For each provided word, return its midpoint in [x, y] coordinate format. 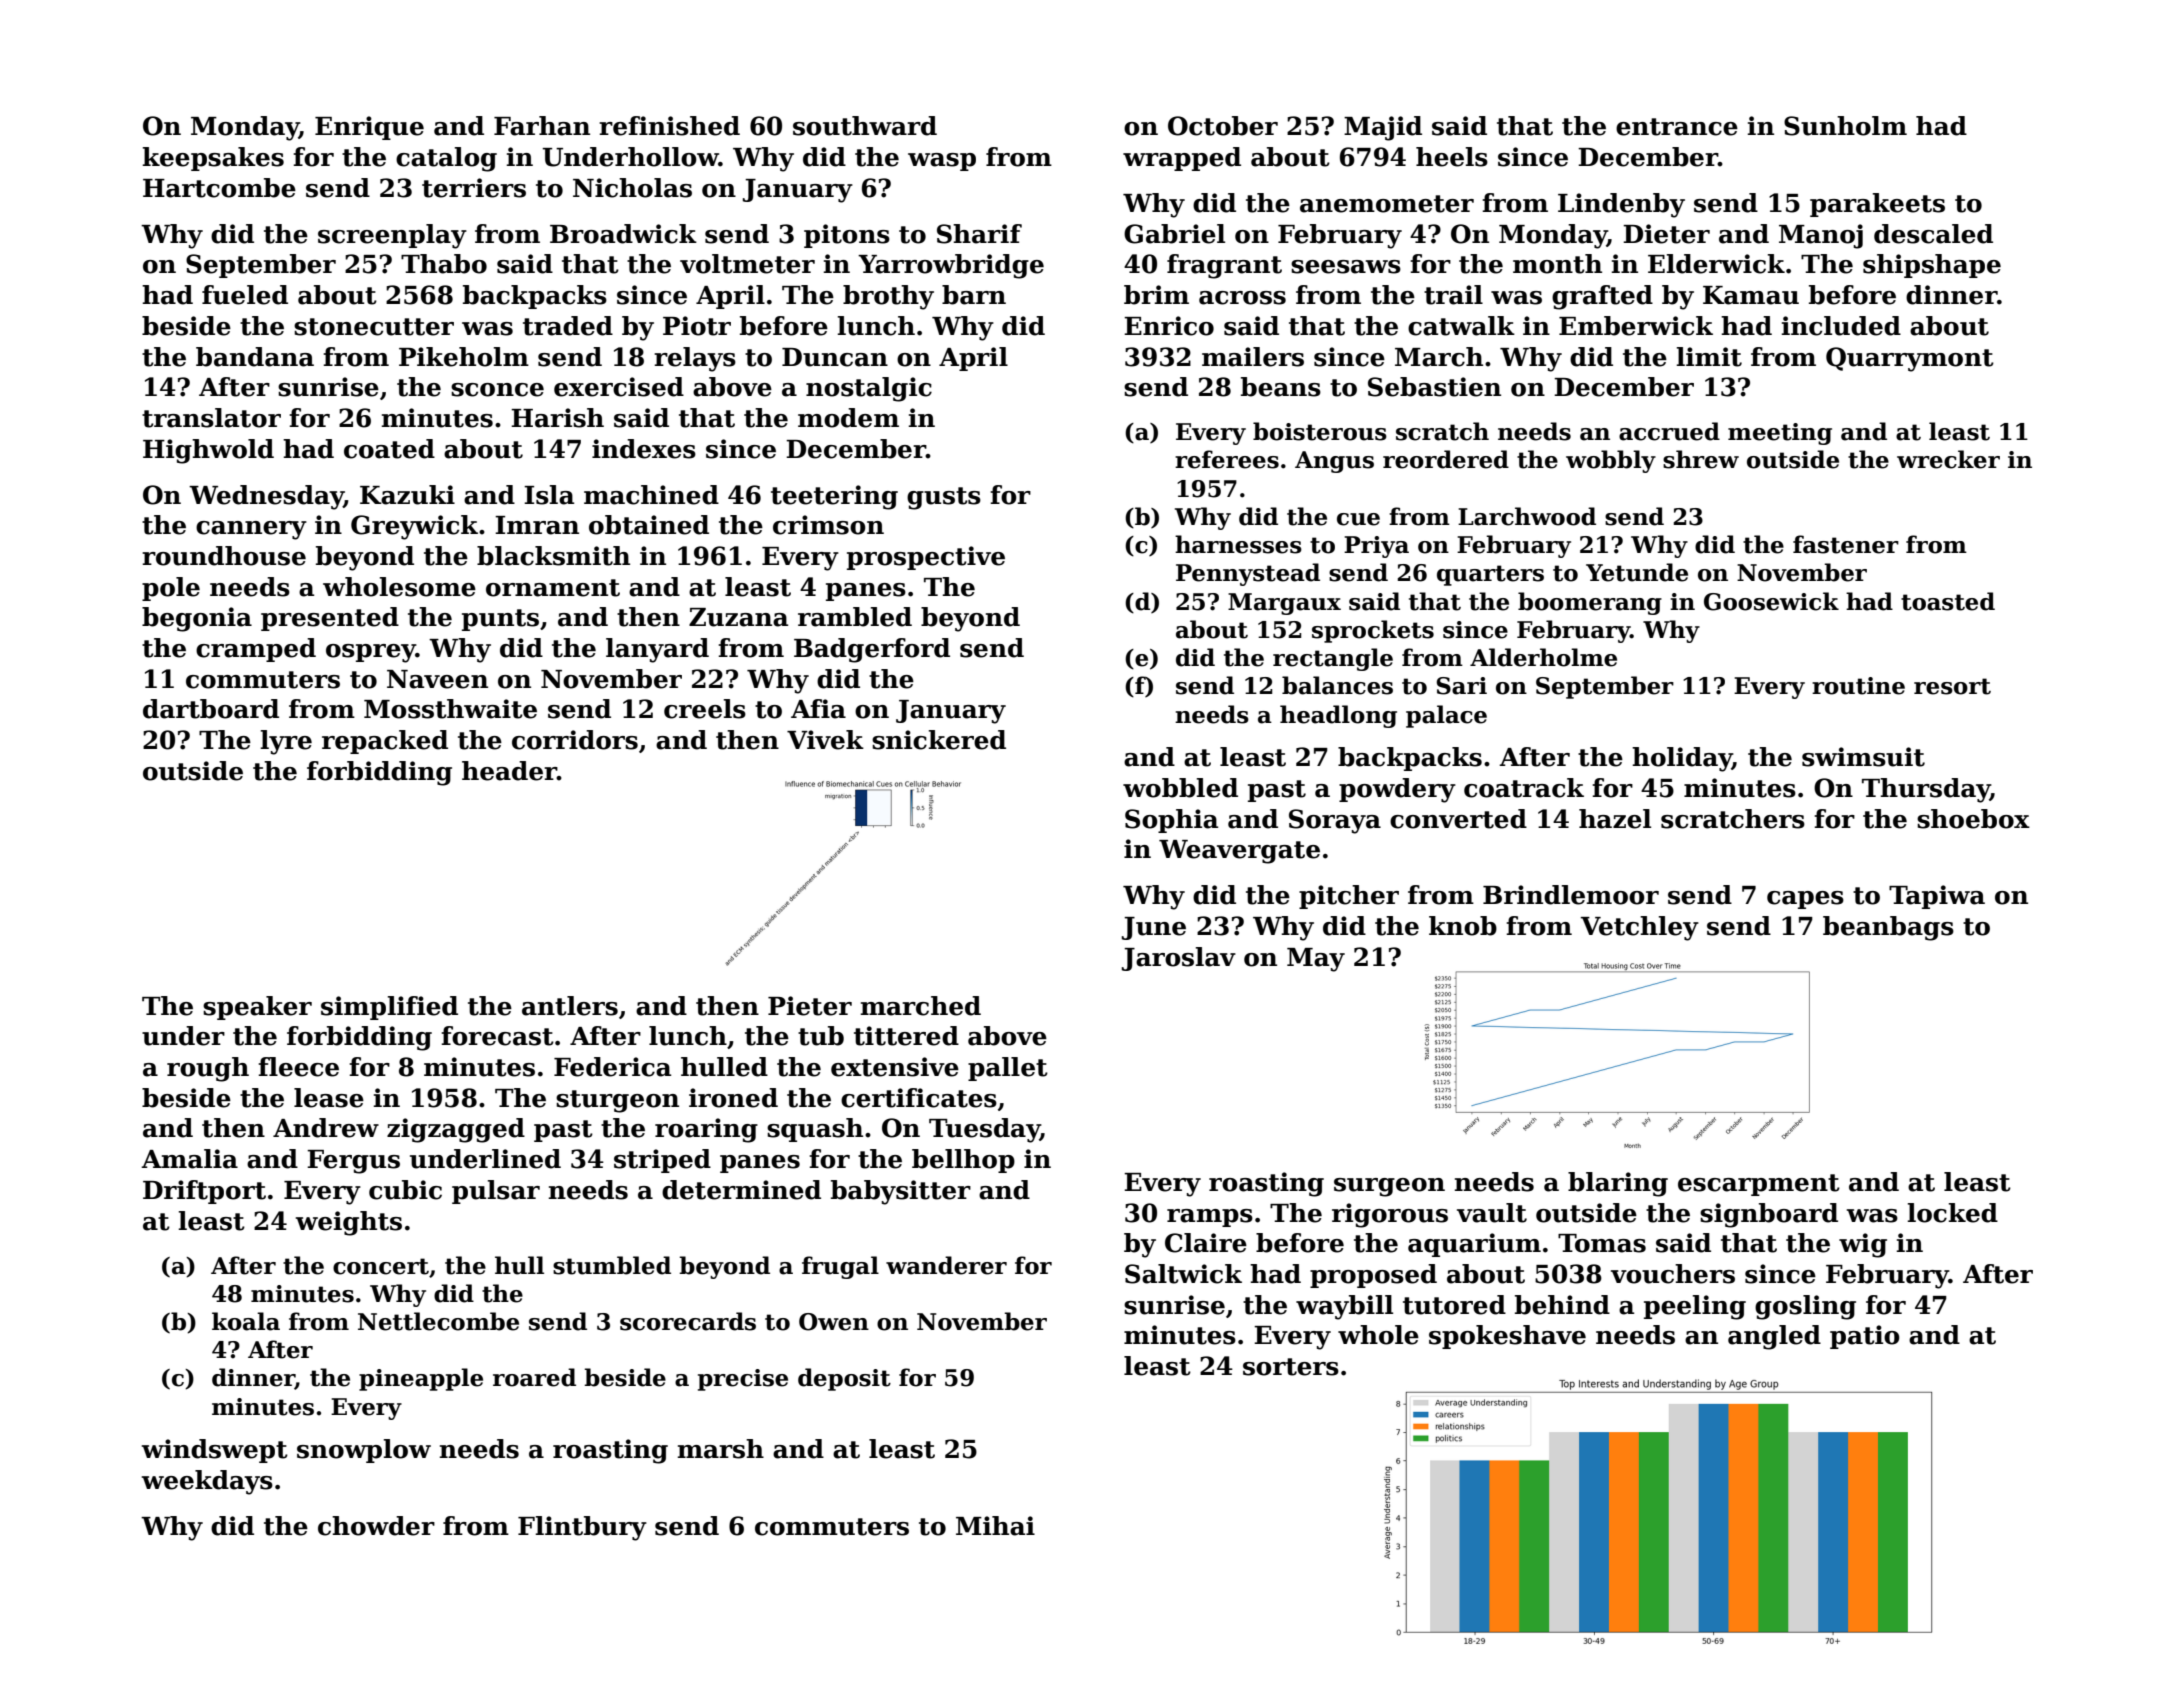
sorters [1291, 1367]
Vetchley [1640, 928]
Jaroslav [1179, 959]
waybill [1344, 1307]
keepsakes [213, 159]
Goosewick [1771, 601]
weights [349, 1223]
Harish [557, 418]
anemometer [1387, 204]
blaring [1618, 1184]
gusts [944, 498]
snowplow [364, 1451]
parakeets [1877, 205]
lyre [286, 742]
